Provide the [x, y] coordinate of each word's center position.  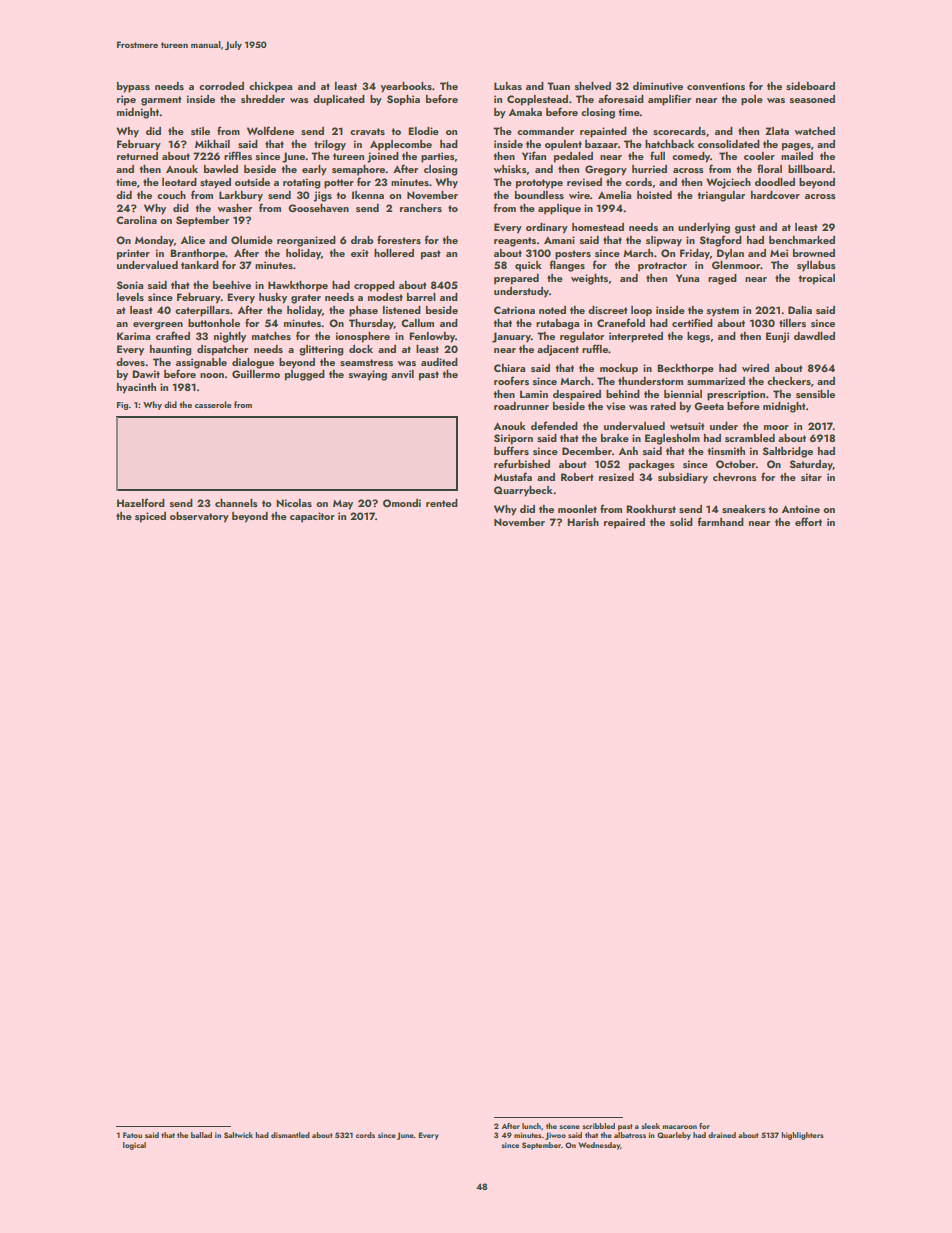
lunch [531, 1126]
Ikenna [368, 195]
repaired [624, 523]
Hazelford [141, 502]
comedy [691, 157]
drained [722, 1135]
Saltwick [238, 1135]
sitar [811, 477]
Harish [583, 522]
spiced [150, 517]
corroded [221, 86]
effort [808, 521]
